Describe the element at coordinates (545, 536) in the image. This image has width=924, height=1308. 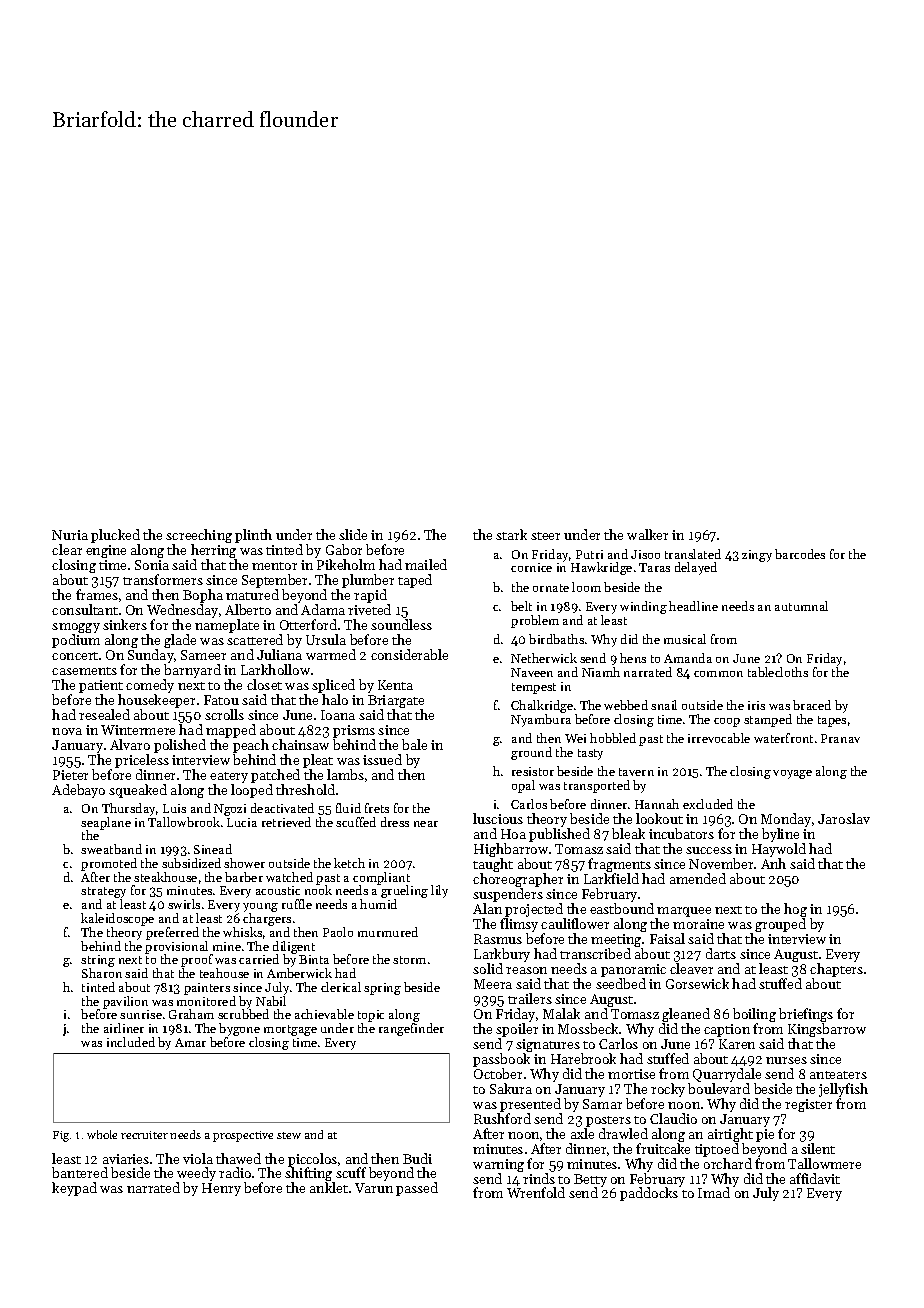
I see `steer` at that location.
